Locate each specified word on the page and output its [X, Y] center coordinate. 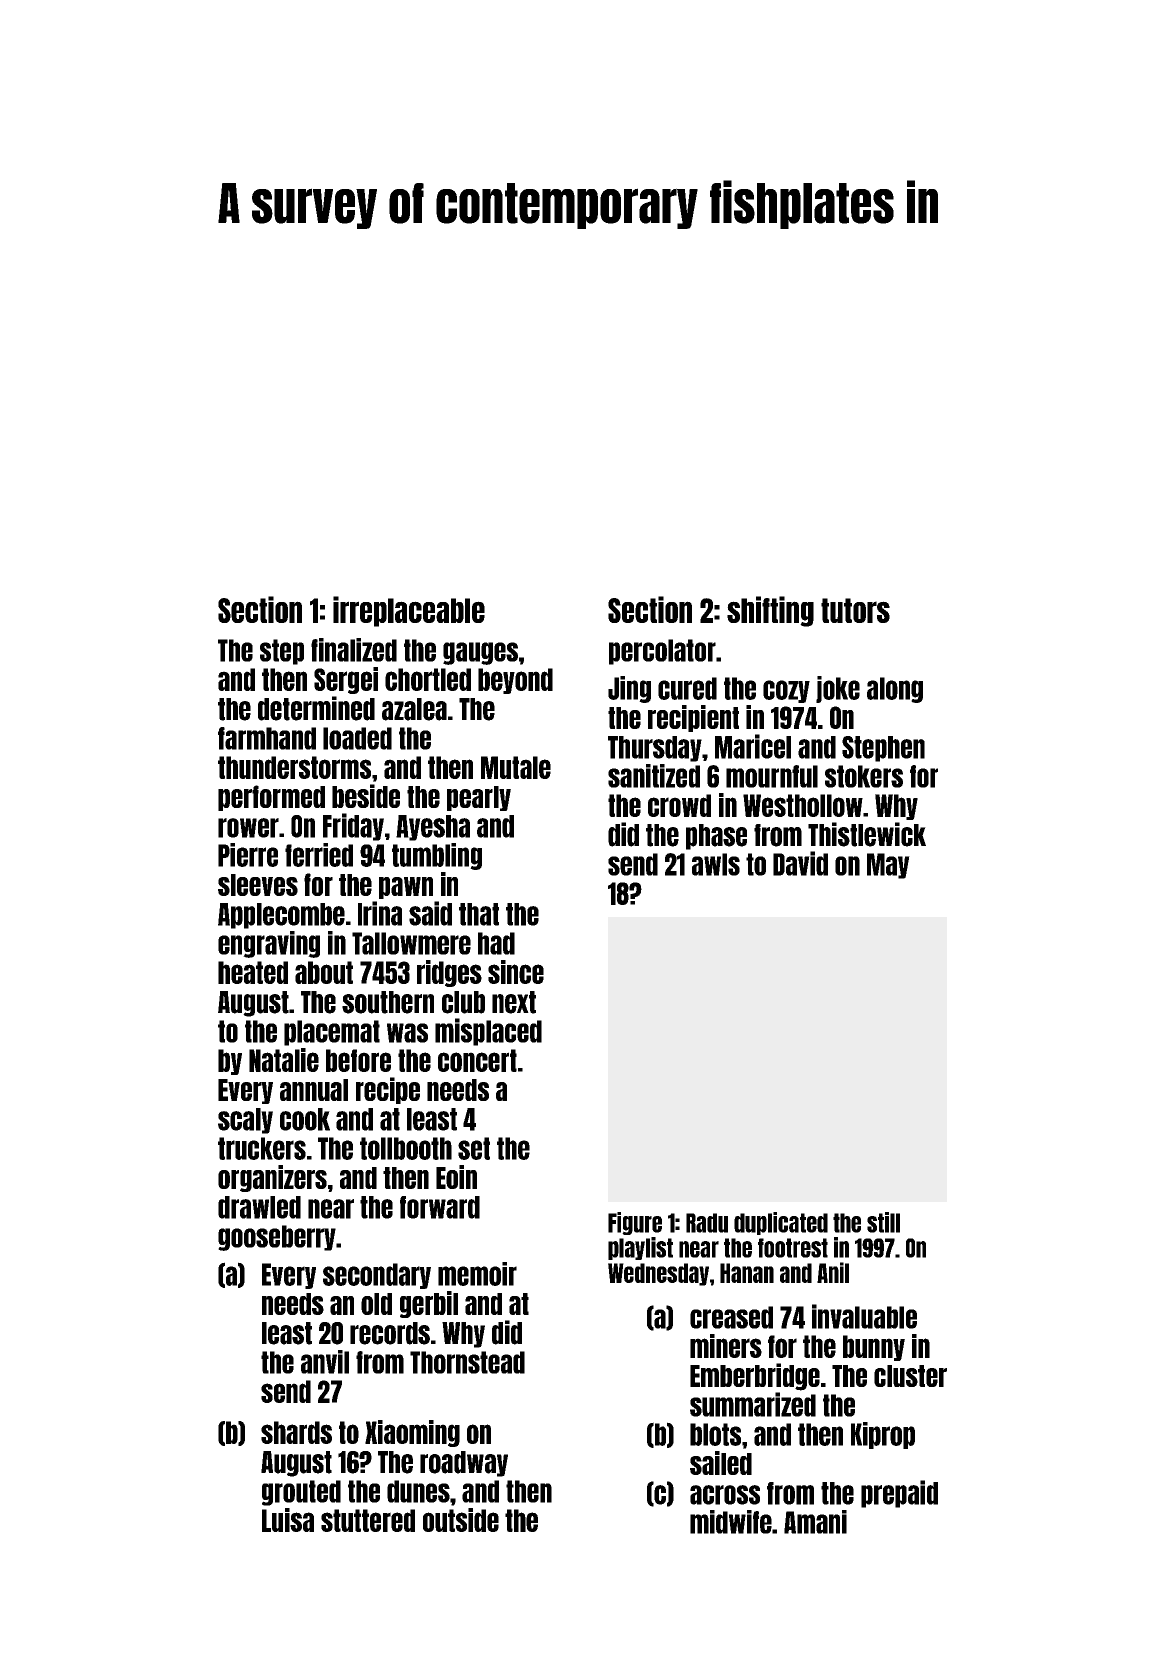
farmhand [267, 738]
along [895, 690]
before [358, 1060]
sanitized [654, 776]
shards [296, 1432]
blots [715, 1434]
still [883, 1222]
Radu [707, 1223]
